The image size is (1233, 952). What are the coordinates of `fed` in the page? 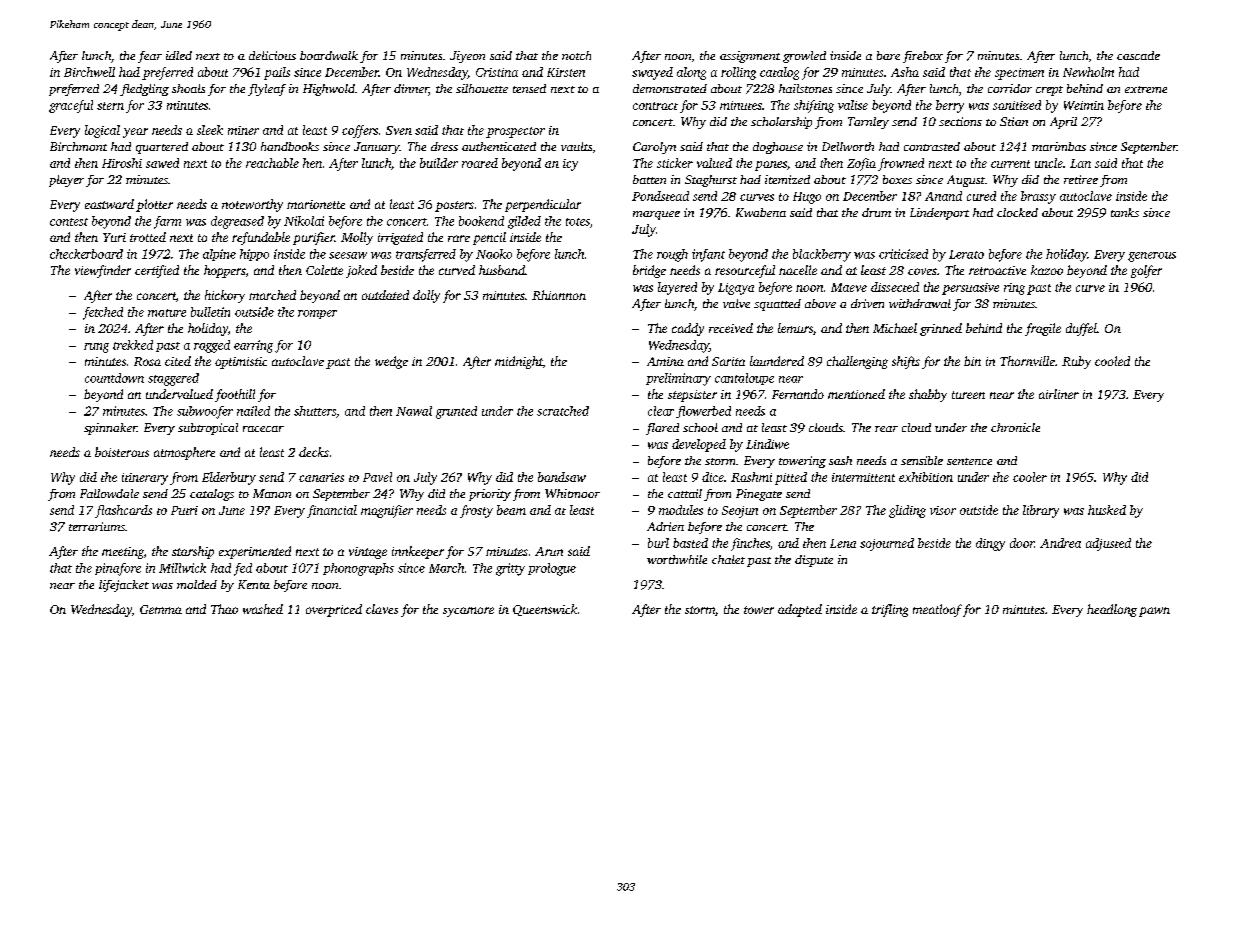 It's located at (243, 569).
